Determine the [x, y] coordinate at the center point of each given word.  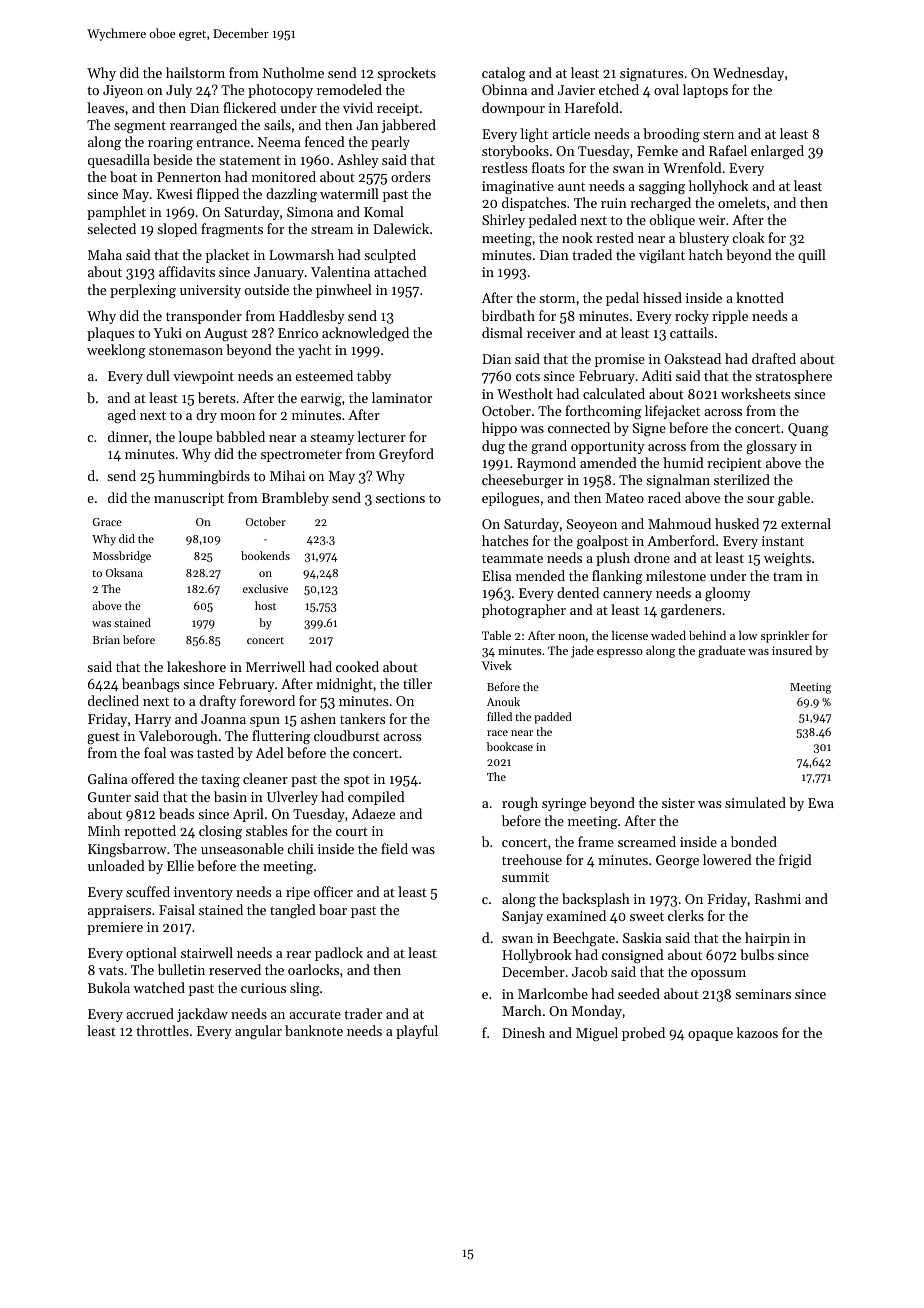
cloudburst [347, 735]
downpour [513, 109]
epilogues [510, 499]
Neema [279, 142]
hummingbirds [204, 477]
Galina [108, 778]
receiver [551, 333]
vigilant [662, 256]
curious [263, 988]
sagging [662, 188]
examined [576, 915]
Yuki [167, 332]
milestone [676, 575]
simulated [755, 802]
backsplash [596, 900]
